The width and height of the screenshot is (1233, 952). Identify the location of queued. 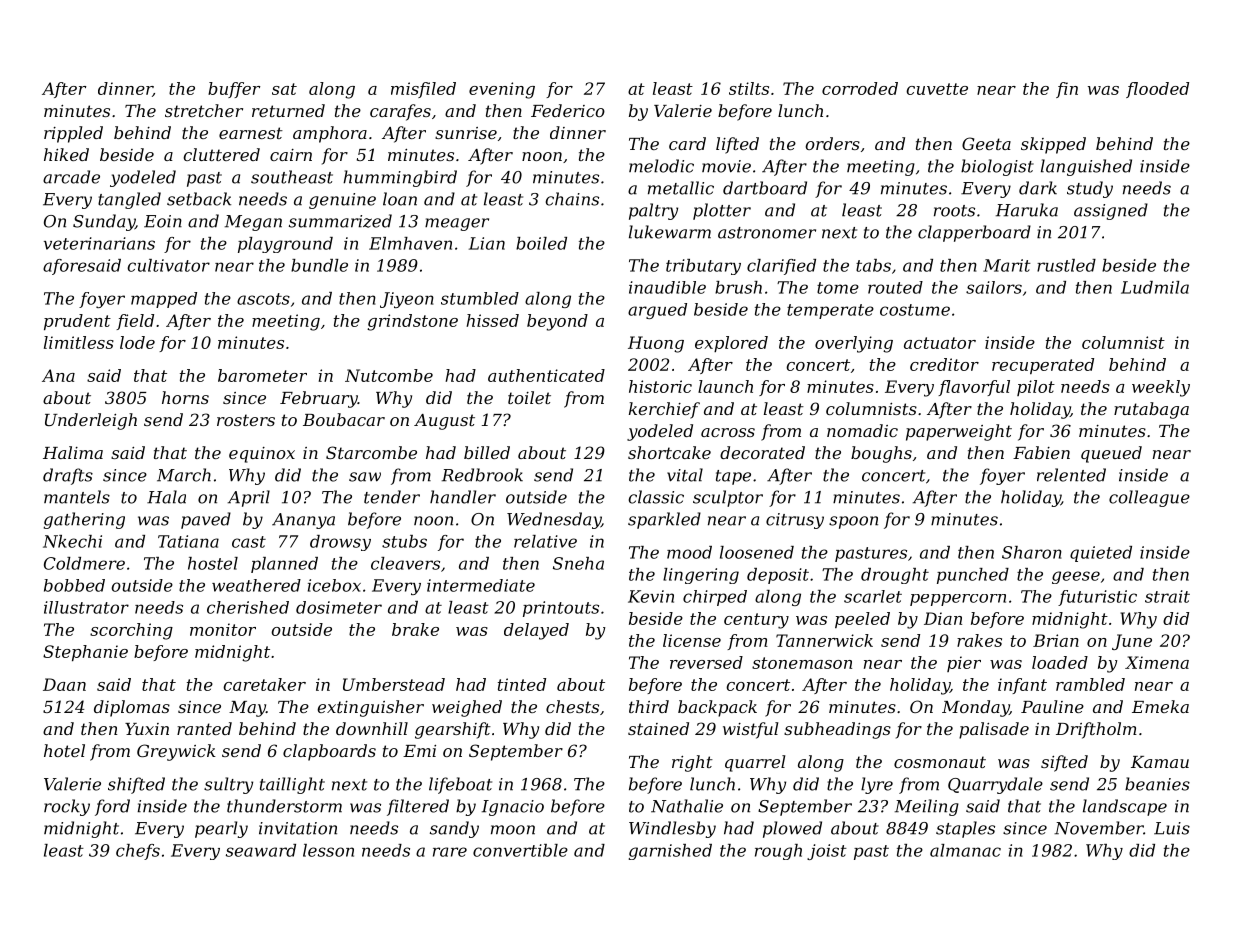
(1111, 454).
